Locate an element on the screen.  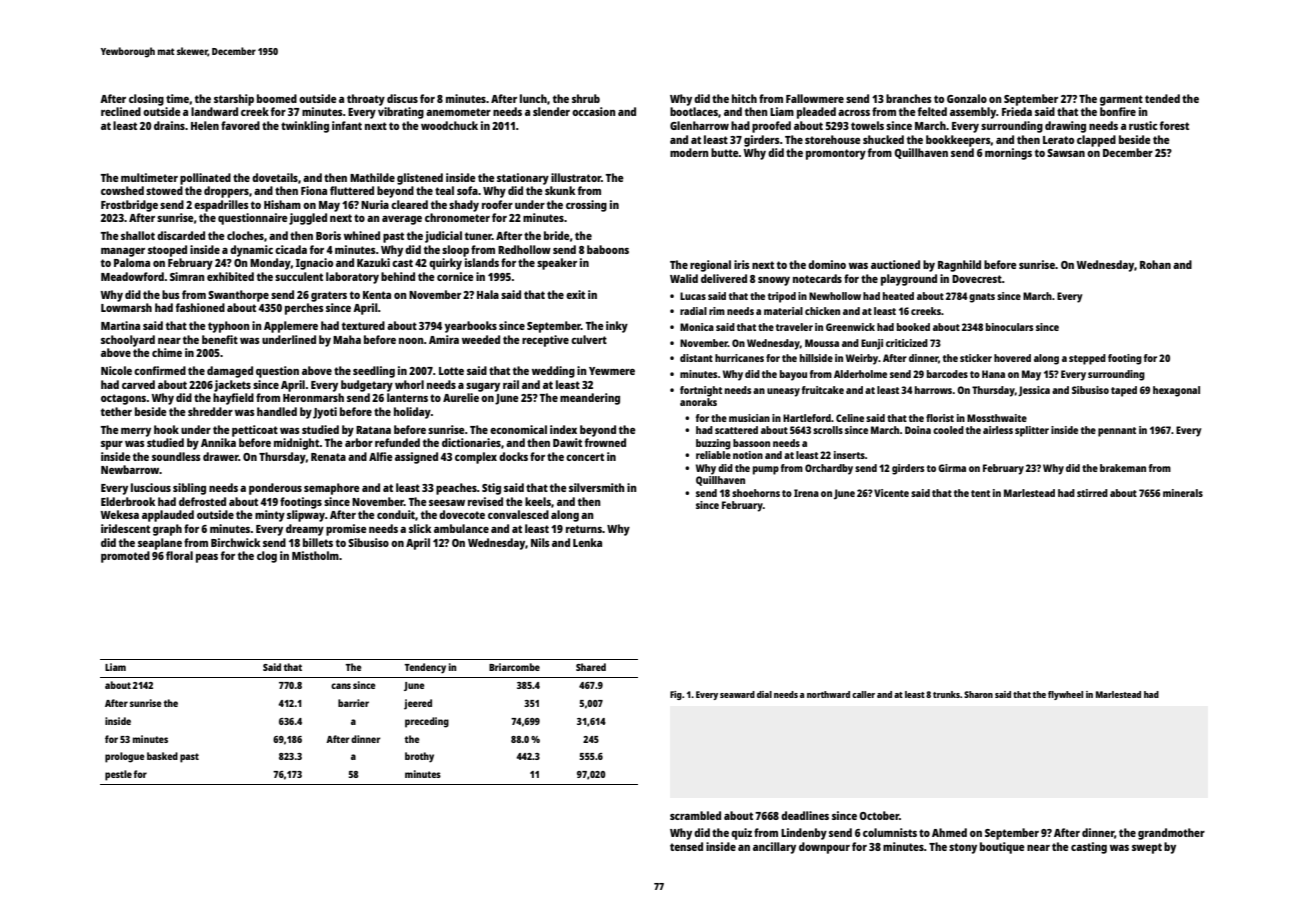
cans is located at coordinates (341, 686).
